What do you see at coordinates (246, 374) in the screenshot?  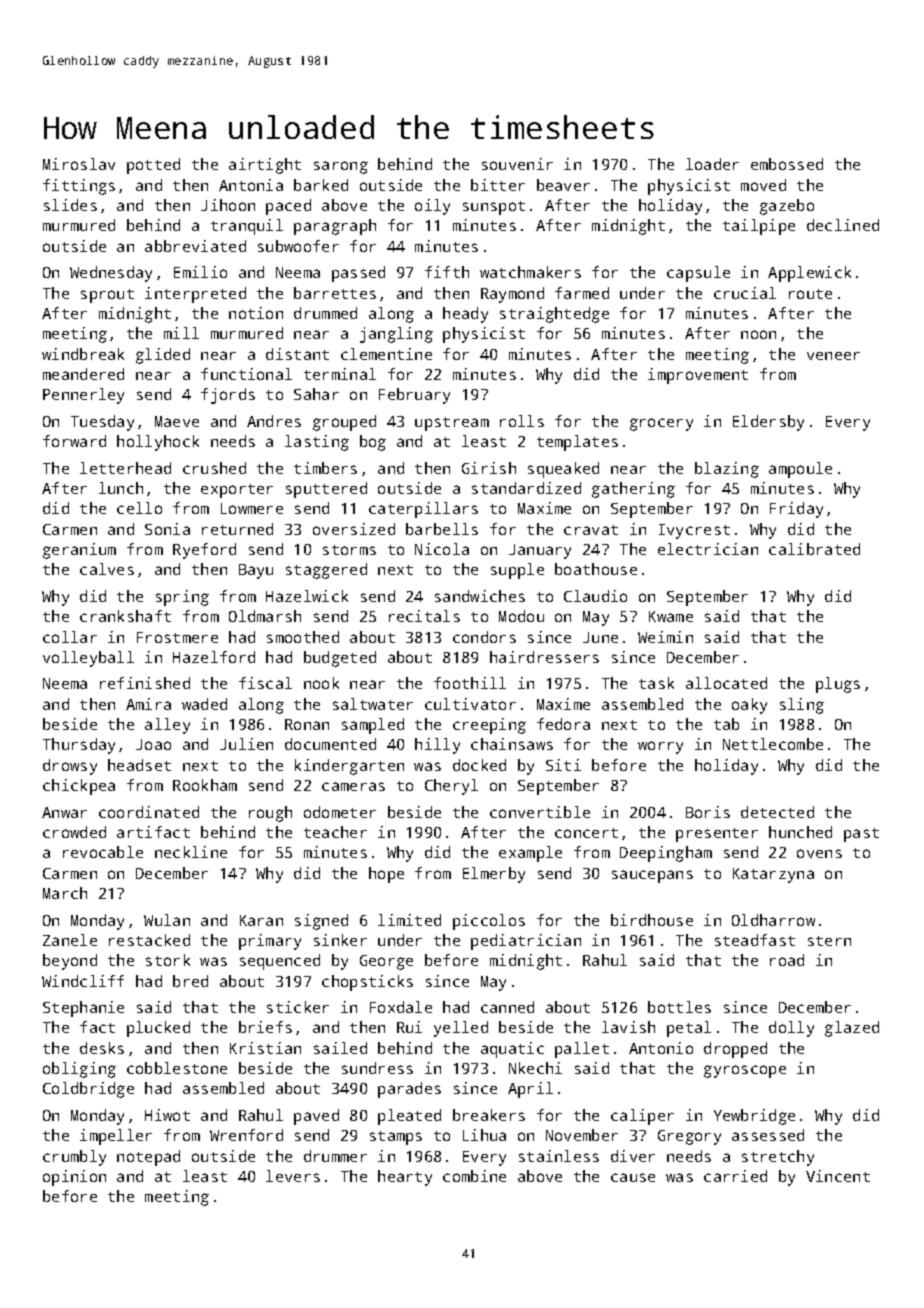 I see `functional` at bounding box center [246, 374].
